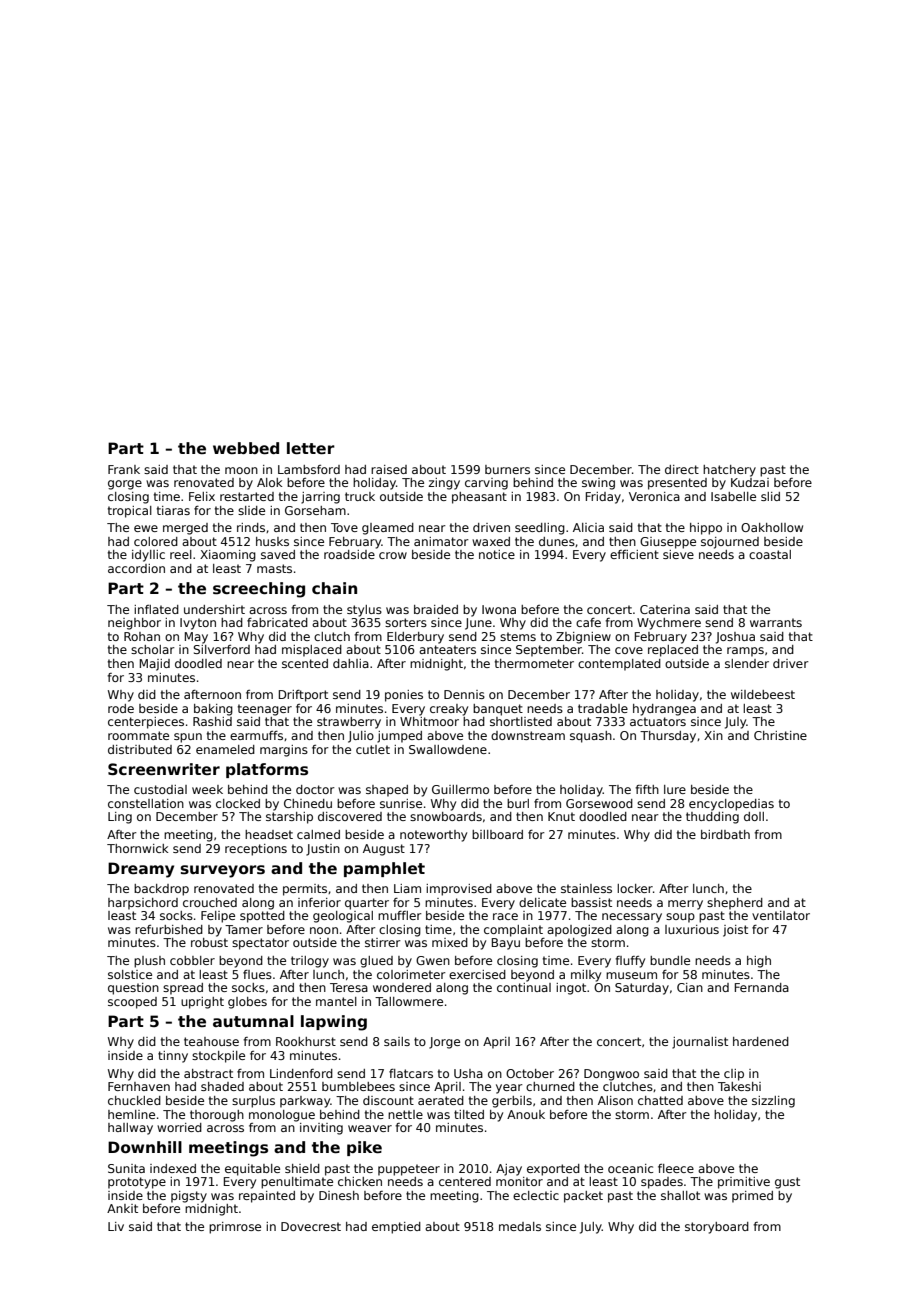 The height and width of the document is (1308, 924). Describe the element at coordinates (436, 609) in the document. I see `braided` at that location.
